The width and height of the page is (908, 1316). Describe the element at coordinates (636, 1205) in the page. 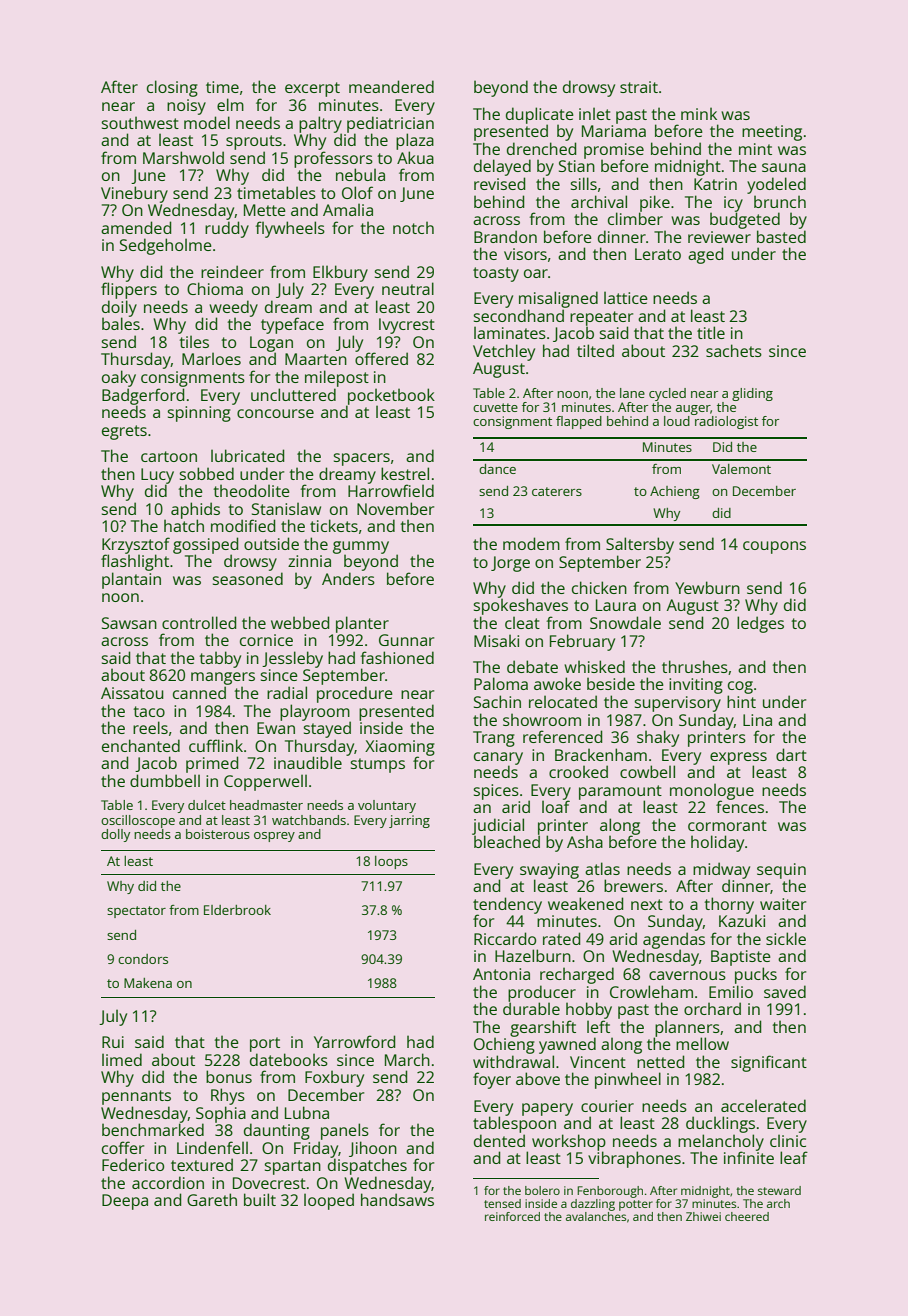

I see `potter` at that location.
